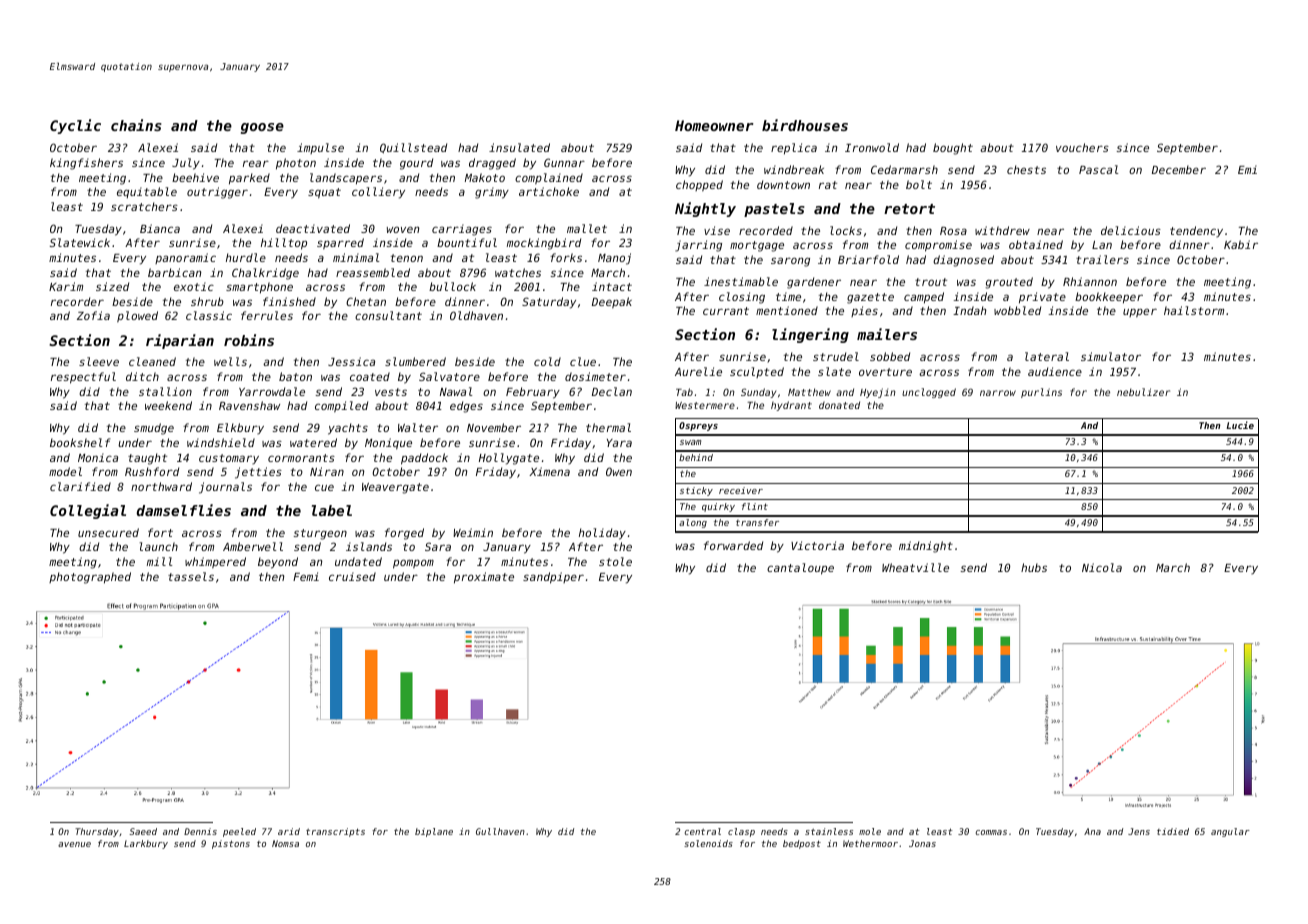 The image size is (1308, 924). Describe the element at coordinates (926, 547) in the screenshot. I see `midnight` at that location.
